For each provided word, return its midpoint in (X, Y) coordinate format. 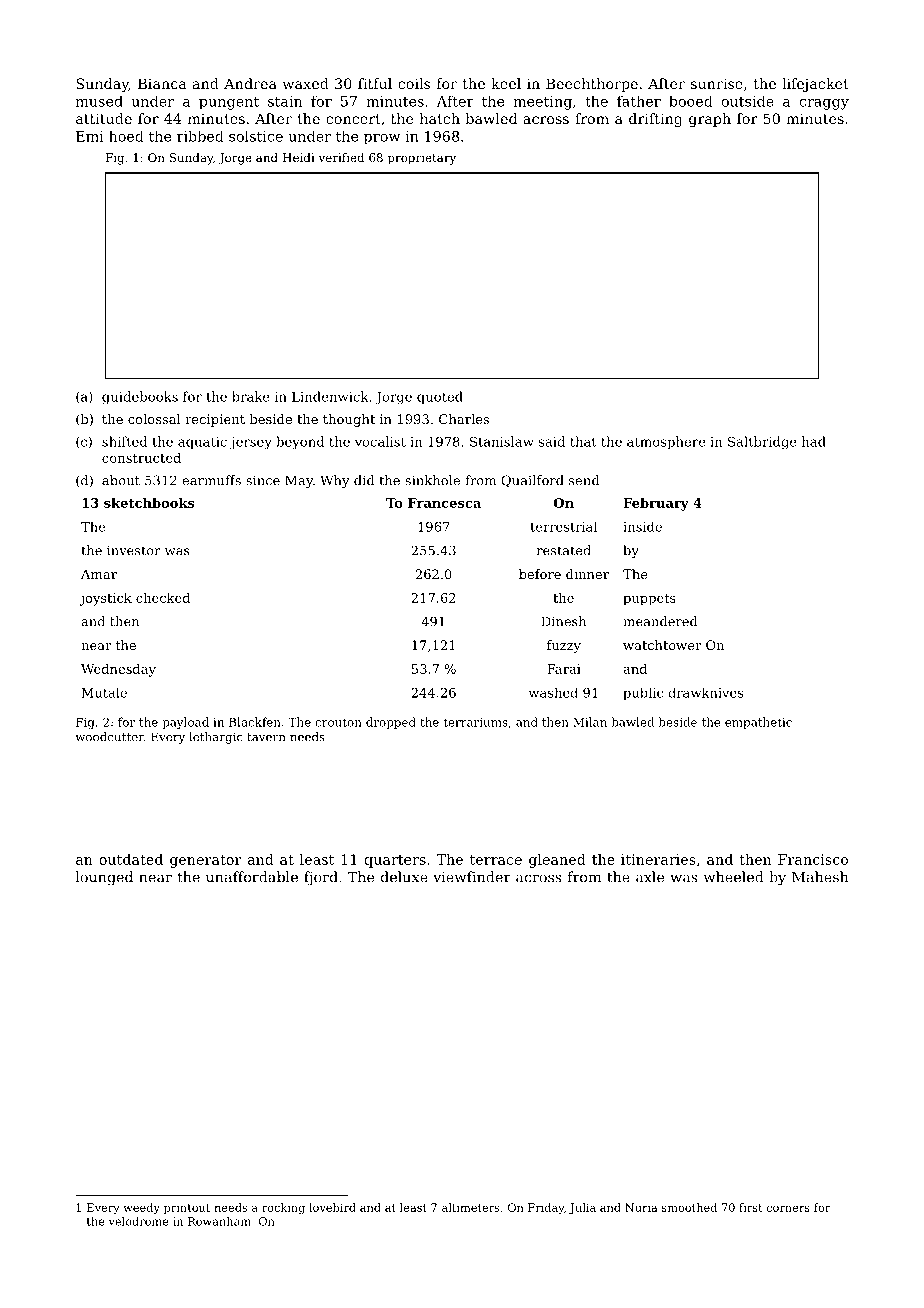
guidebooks (140, 397)
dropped (391, 723)
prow (382, 139)
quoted (440, 397)
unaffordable (252, 877)
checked (163, 598)
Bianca (162, 83)
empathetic (758, 723)
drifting (655, 120)
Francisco (813, 859)
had (814, 441)
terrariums (475, 722)
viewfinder (471, 877)
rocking (283, 1209)
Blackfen (255, 722)
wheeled (733, 877)
